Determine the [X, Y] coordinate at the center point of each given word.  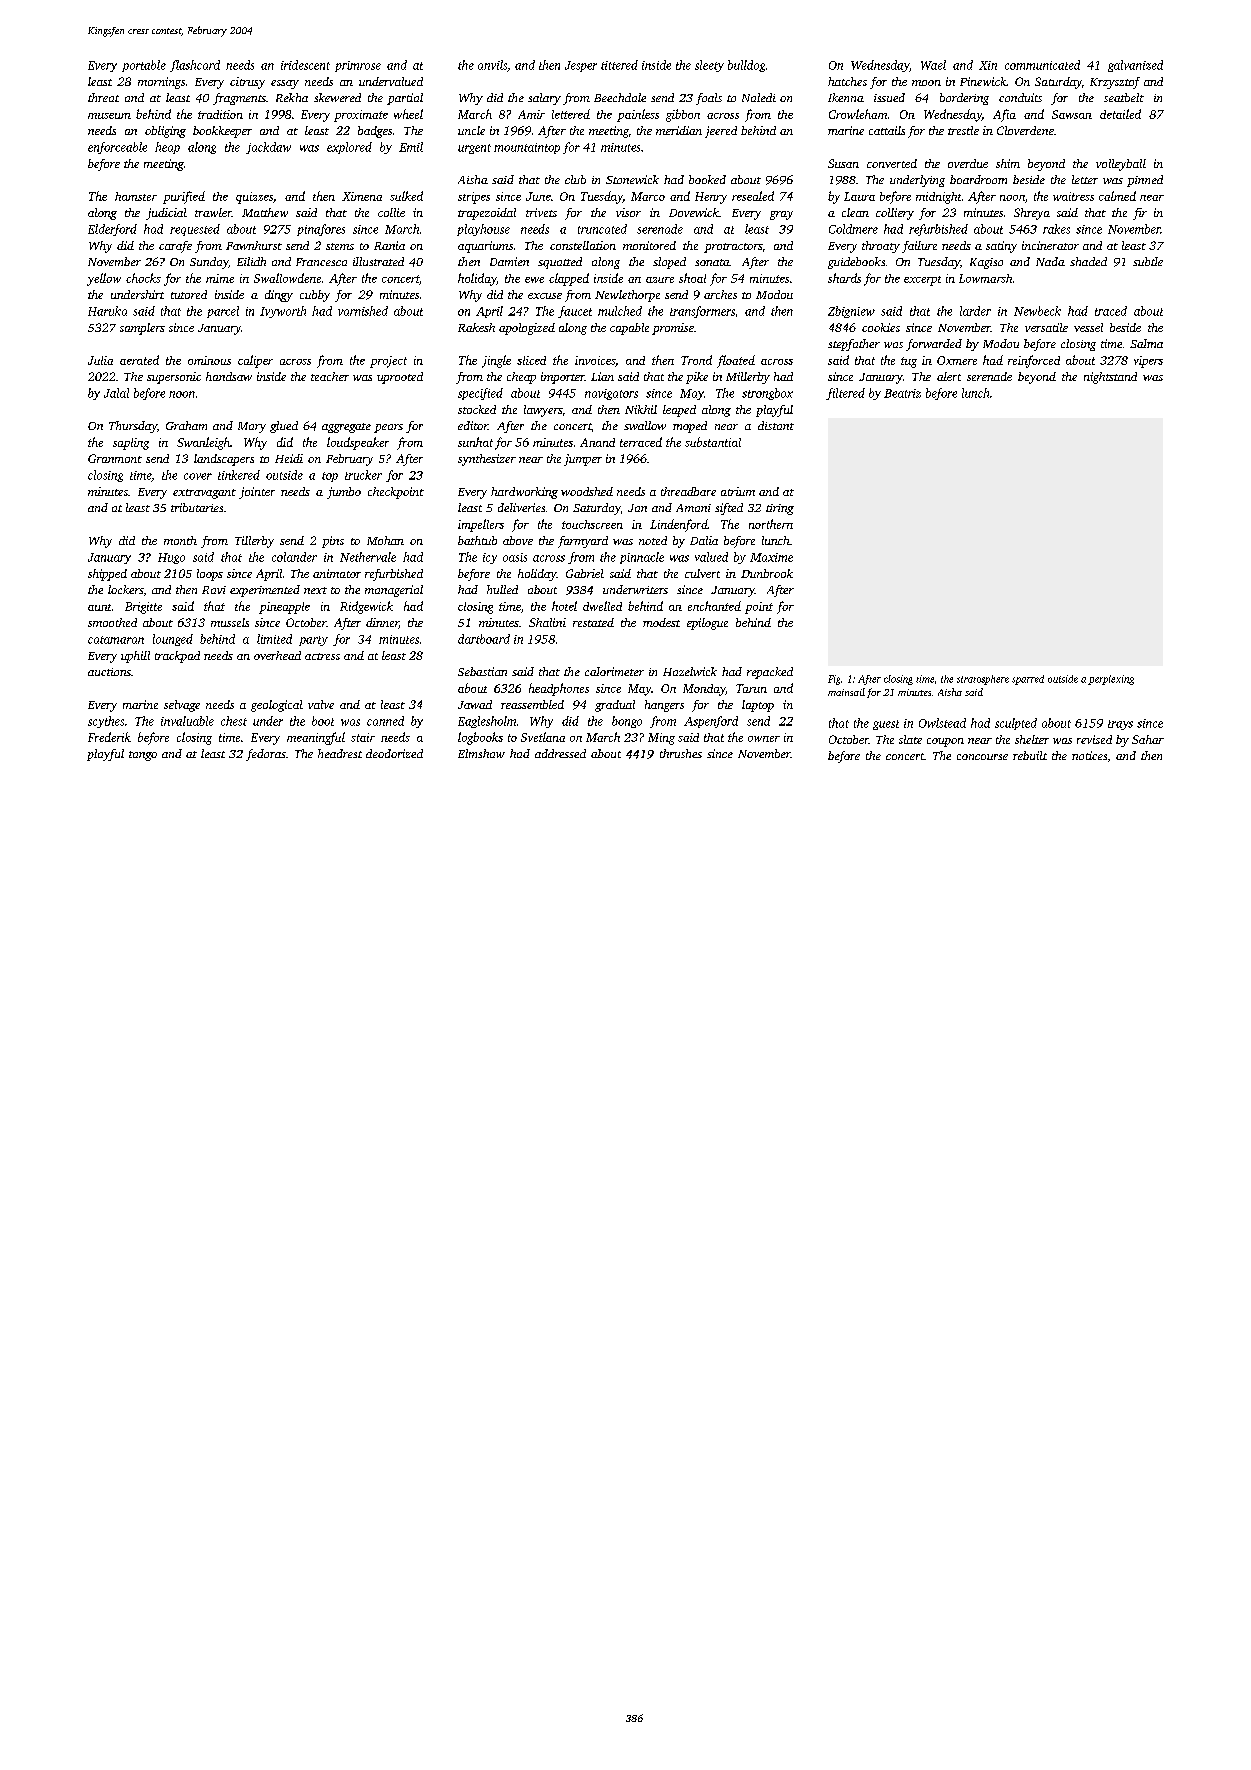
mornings [161, 83]
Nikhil [641, 409]
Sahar [1148, 739]
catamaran [116, 640]
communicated [1042, 65]
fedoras [266, 755]
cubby [315, 296]
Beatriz [902, 393]
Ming [661, 739]
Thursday [133, 427]
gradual [615, 706]
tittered [619, 65]
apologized [527, 329]
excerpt [922, 281]
